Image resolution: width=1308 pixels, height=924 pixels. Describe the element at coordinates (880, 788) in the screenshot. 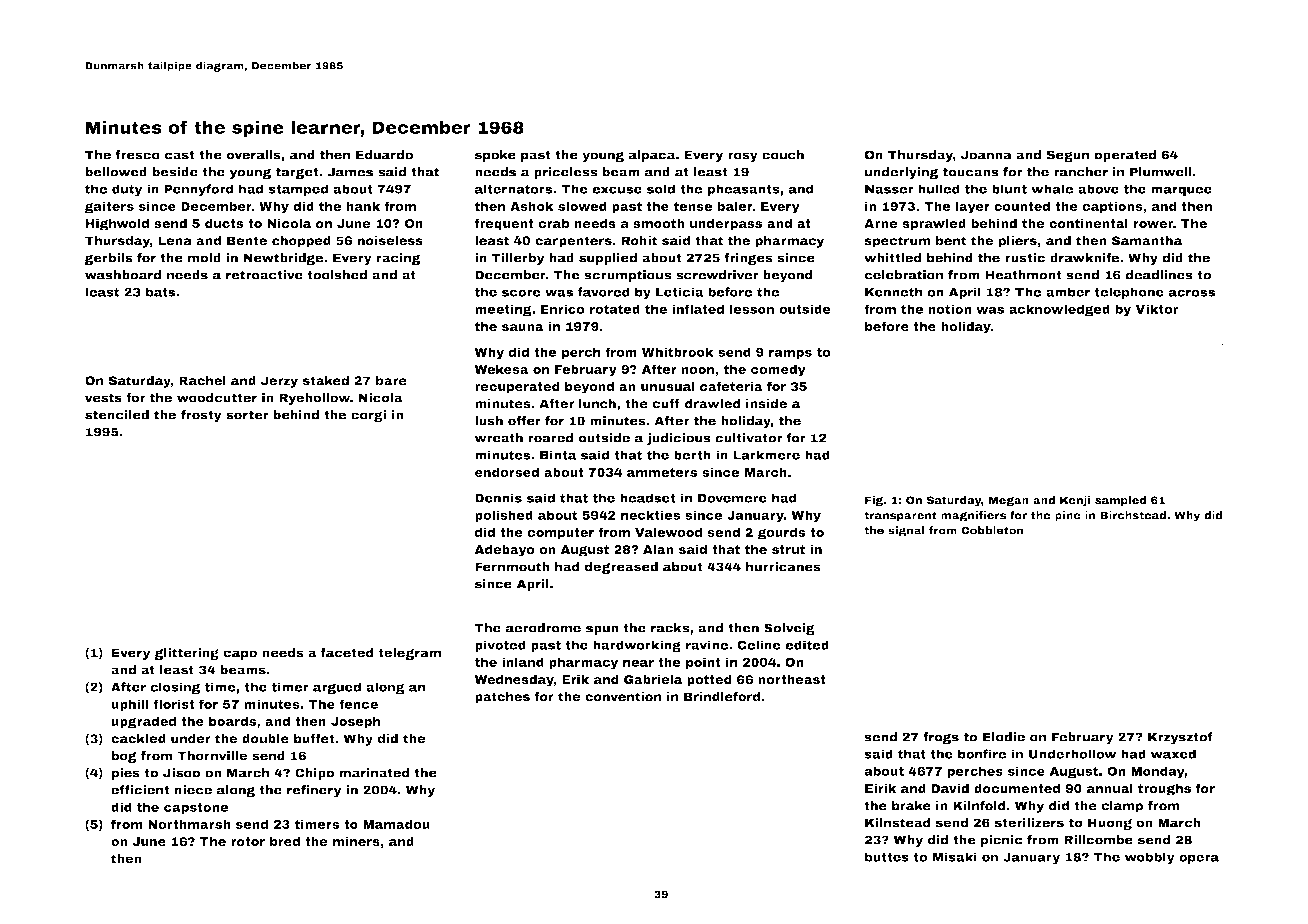

I see `Eirik` at that location.
